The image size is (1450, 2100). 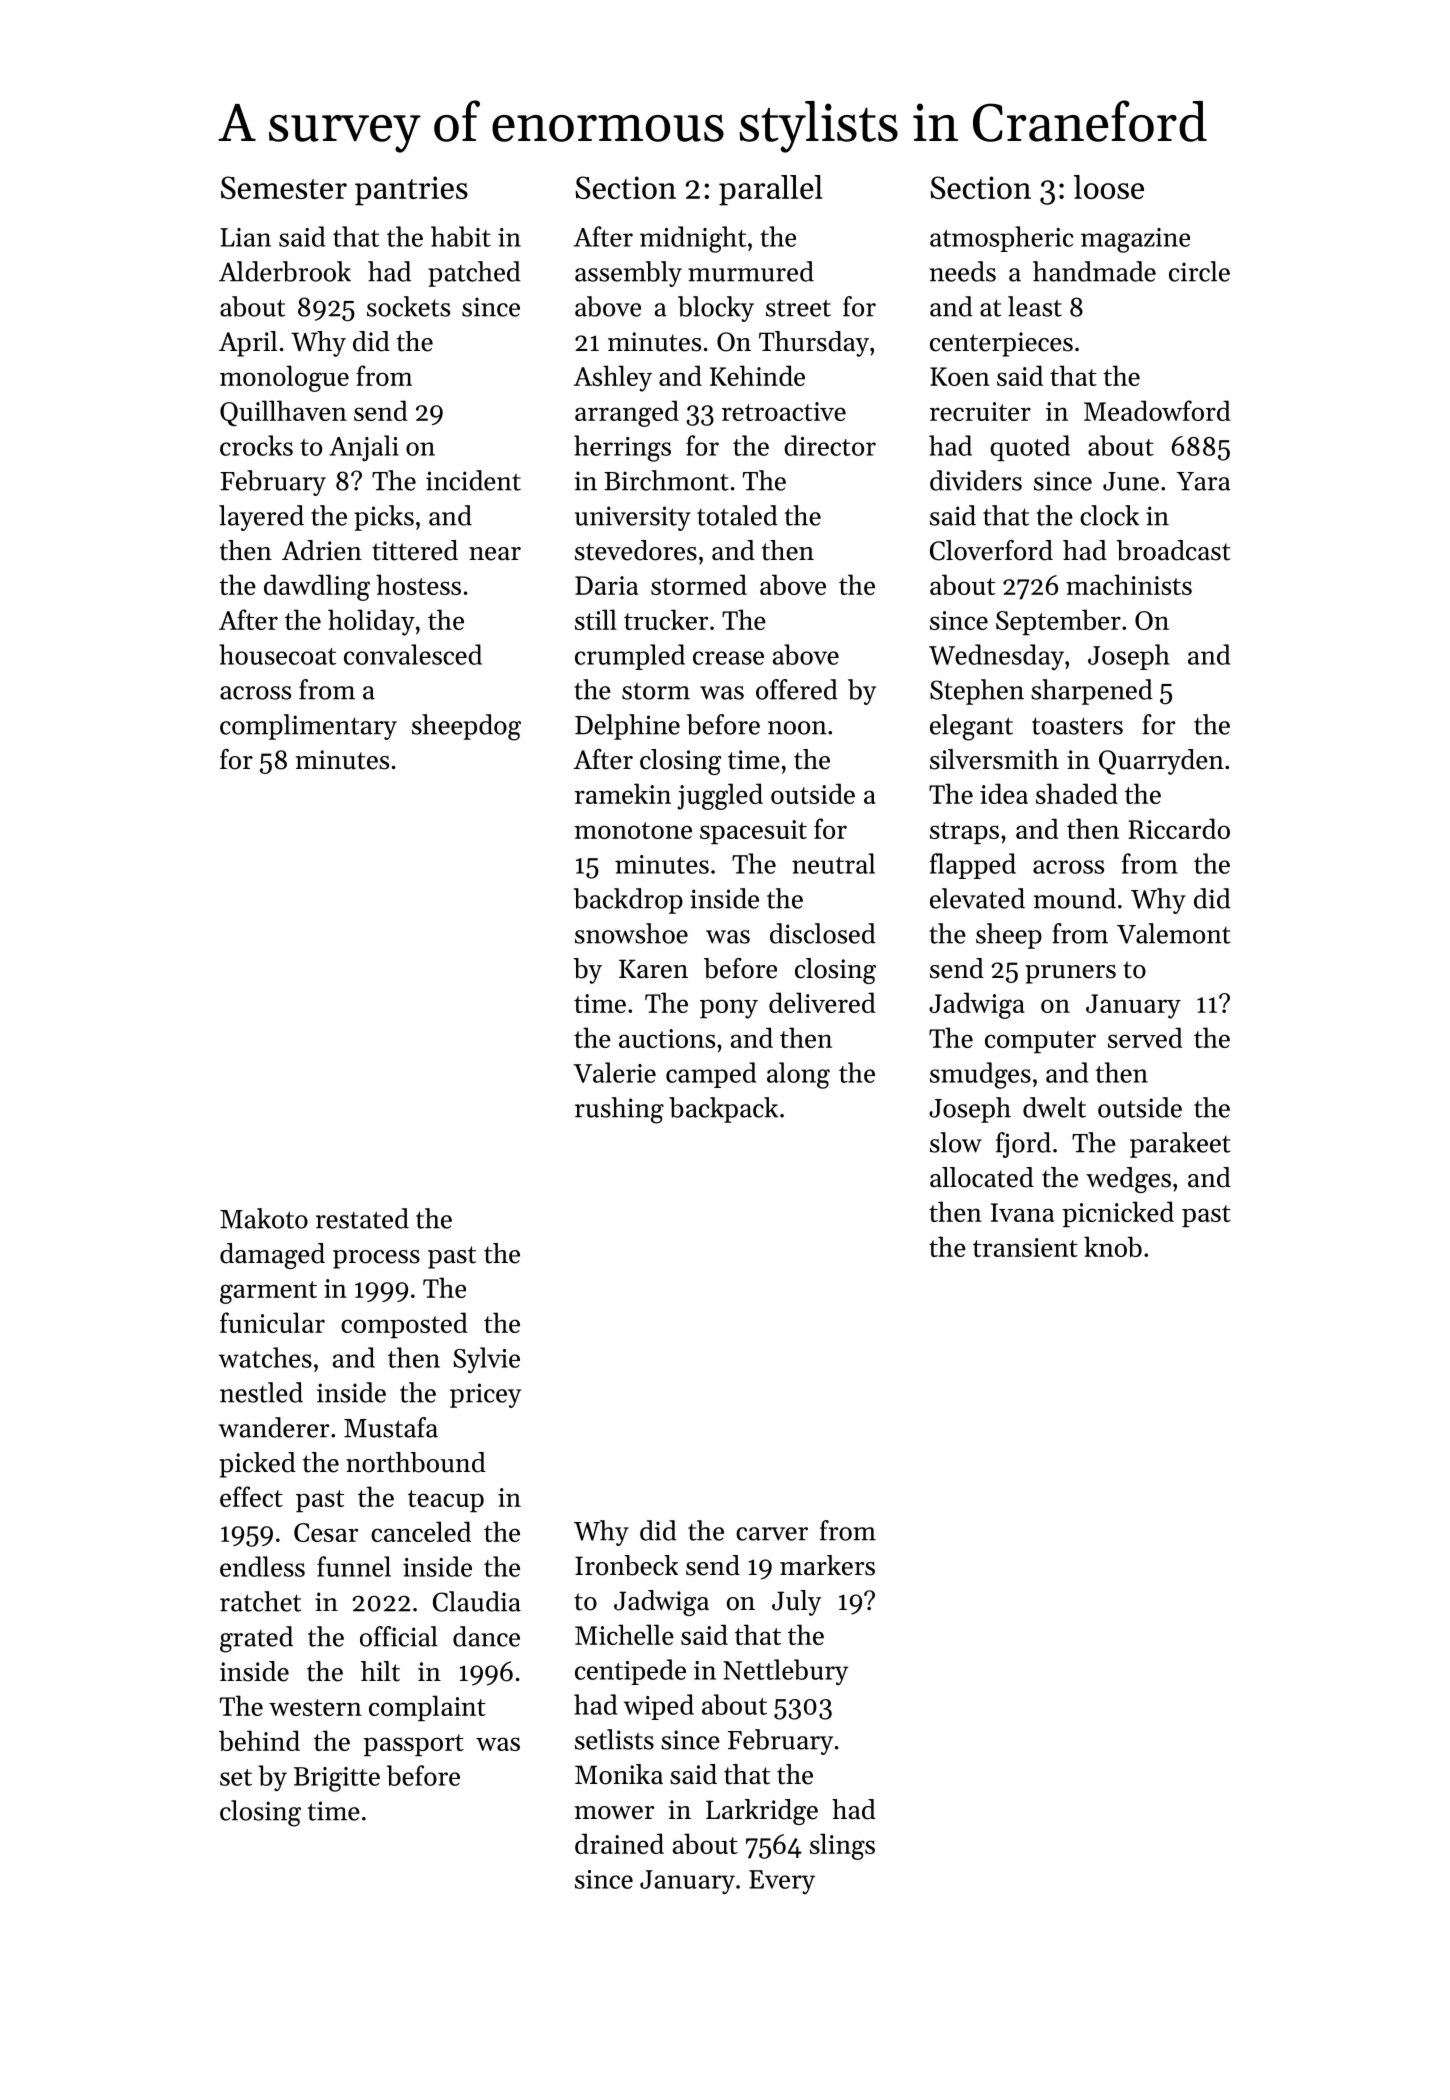 What do you see at coordinates (771, 190) in the image?
I see `parallel` at bounding box center [771, 190].
